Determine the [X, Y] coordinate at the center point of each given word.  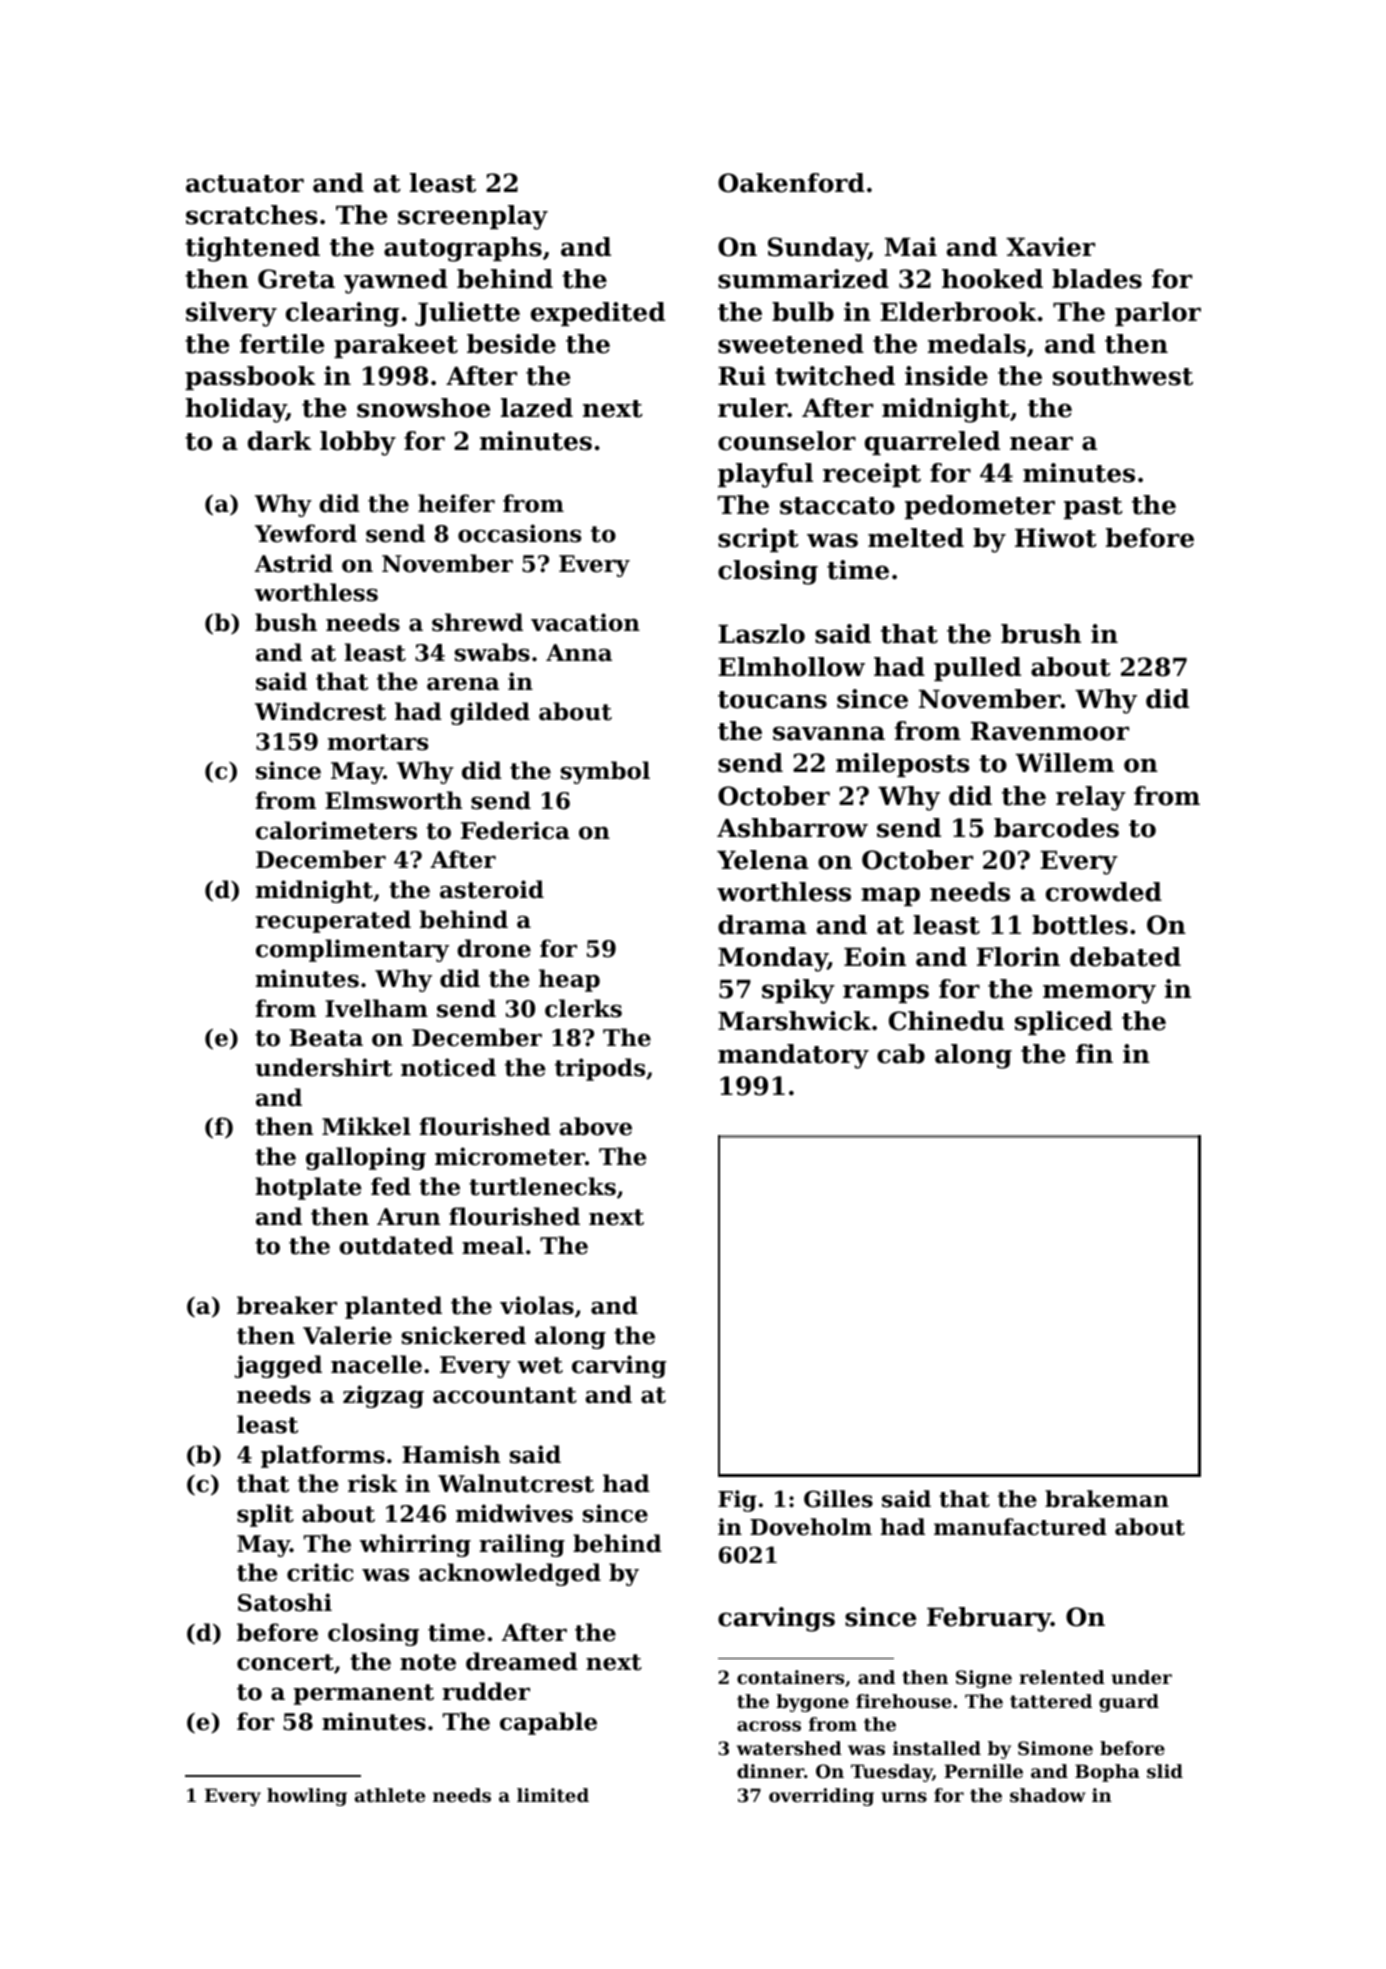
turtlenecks [542, 1186]
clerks [583, 1008]
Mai [911, 247]
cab [901, 1054]
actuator [245, 184]
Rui [742, 376]
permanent [364, 1694]
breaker [287, 1305]
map [890, 896]
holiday [236, 410]
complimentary [352, 950]
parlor [1158, 314]
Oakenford [791, 183]
